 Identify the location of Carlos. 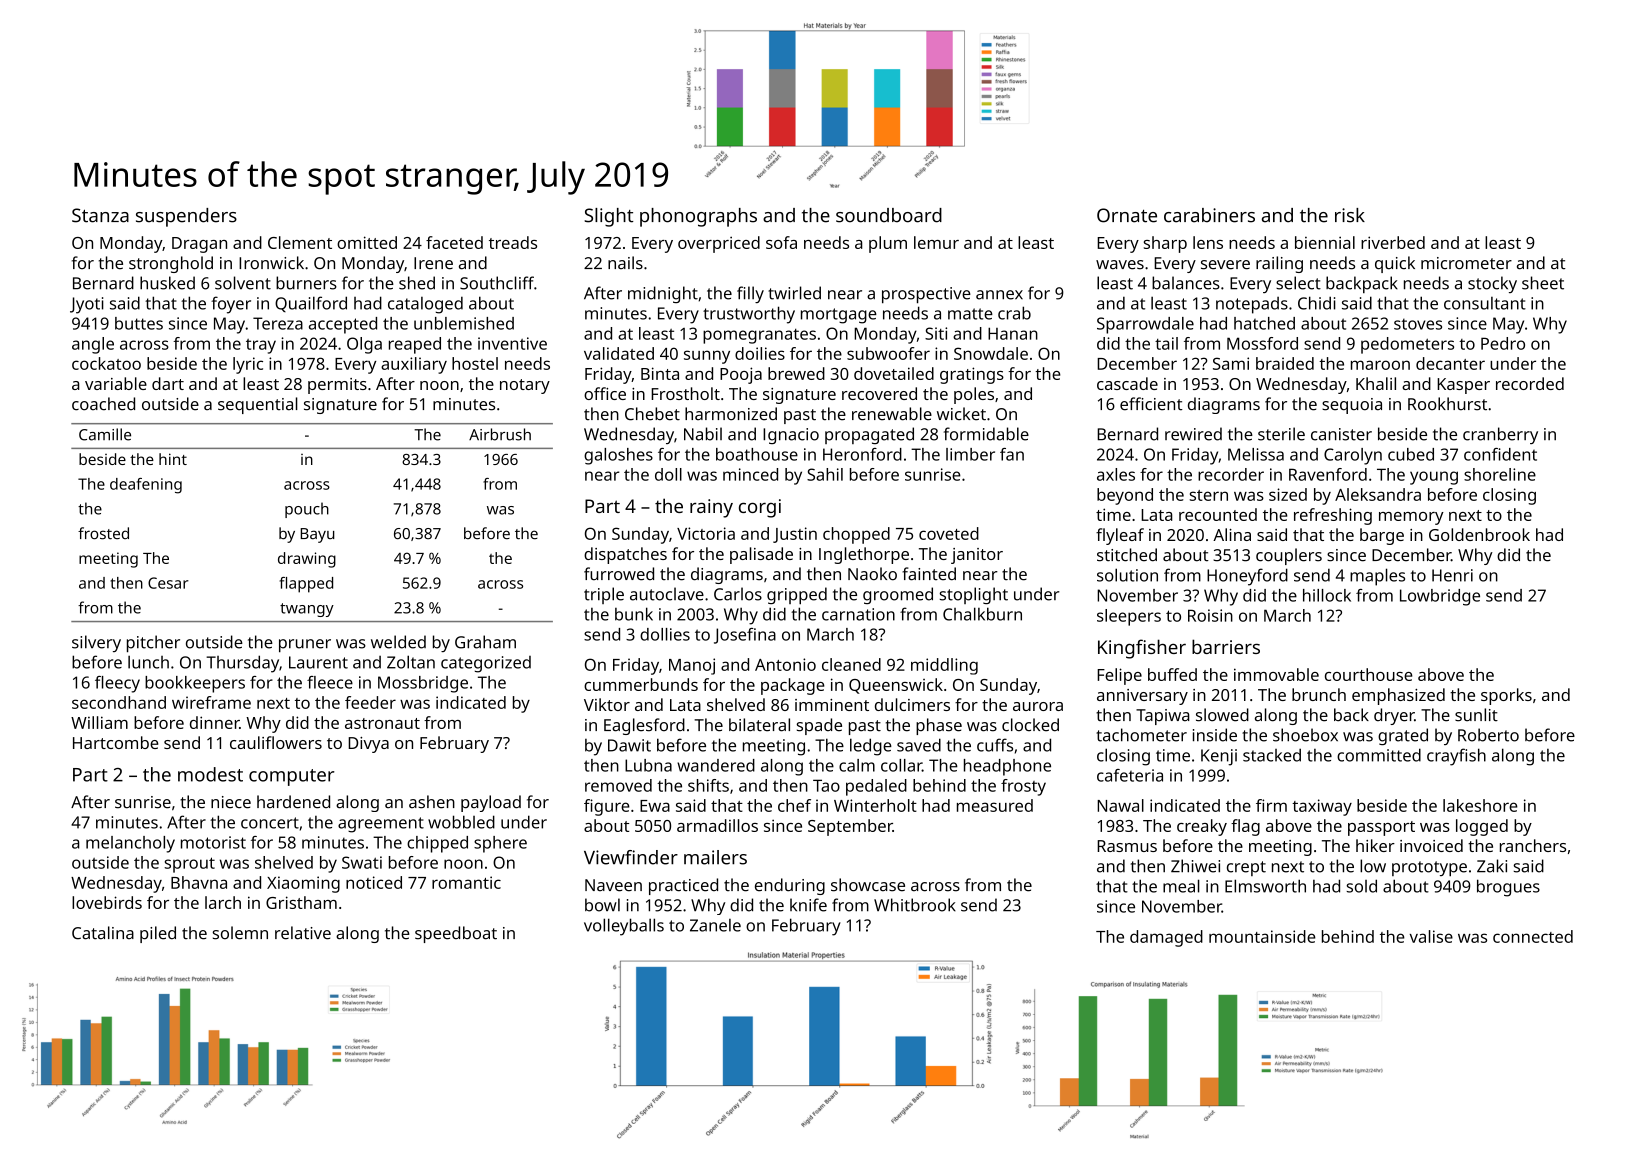
(738, 594).
